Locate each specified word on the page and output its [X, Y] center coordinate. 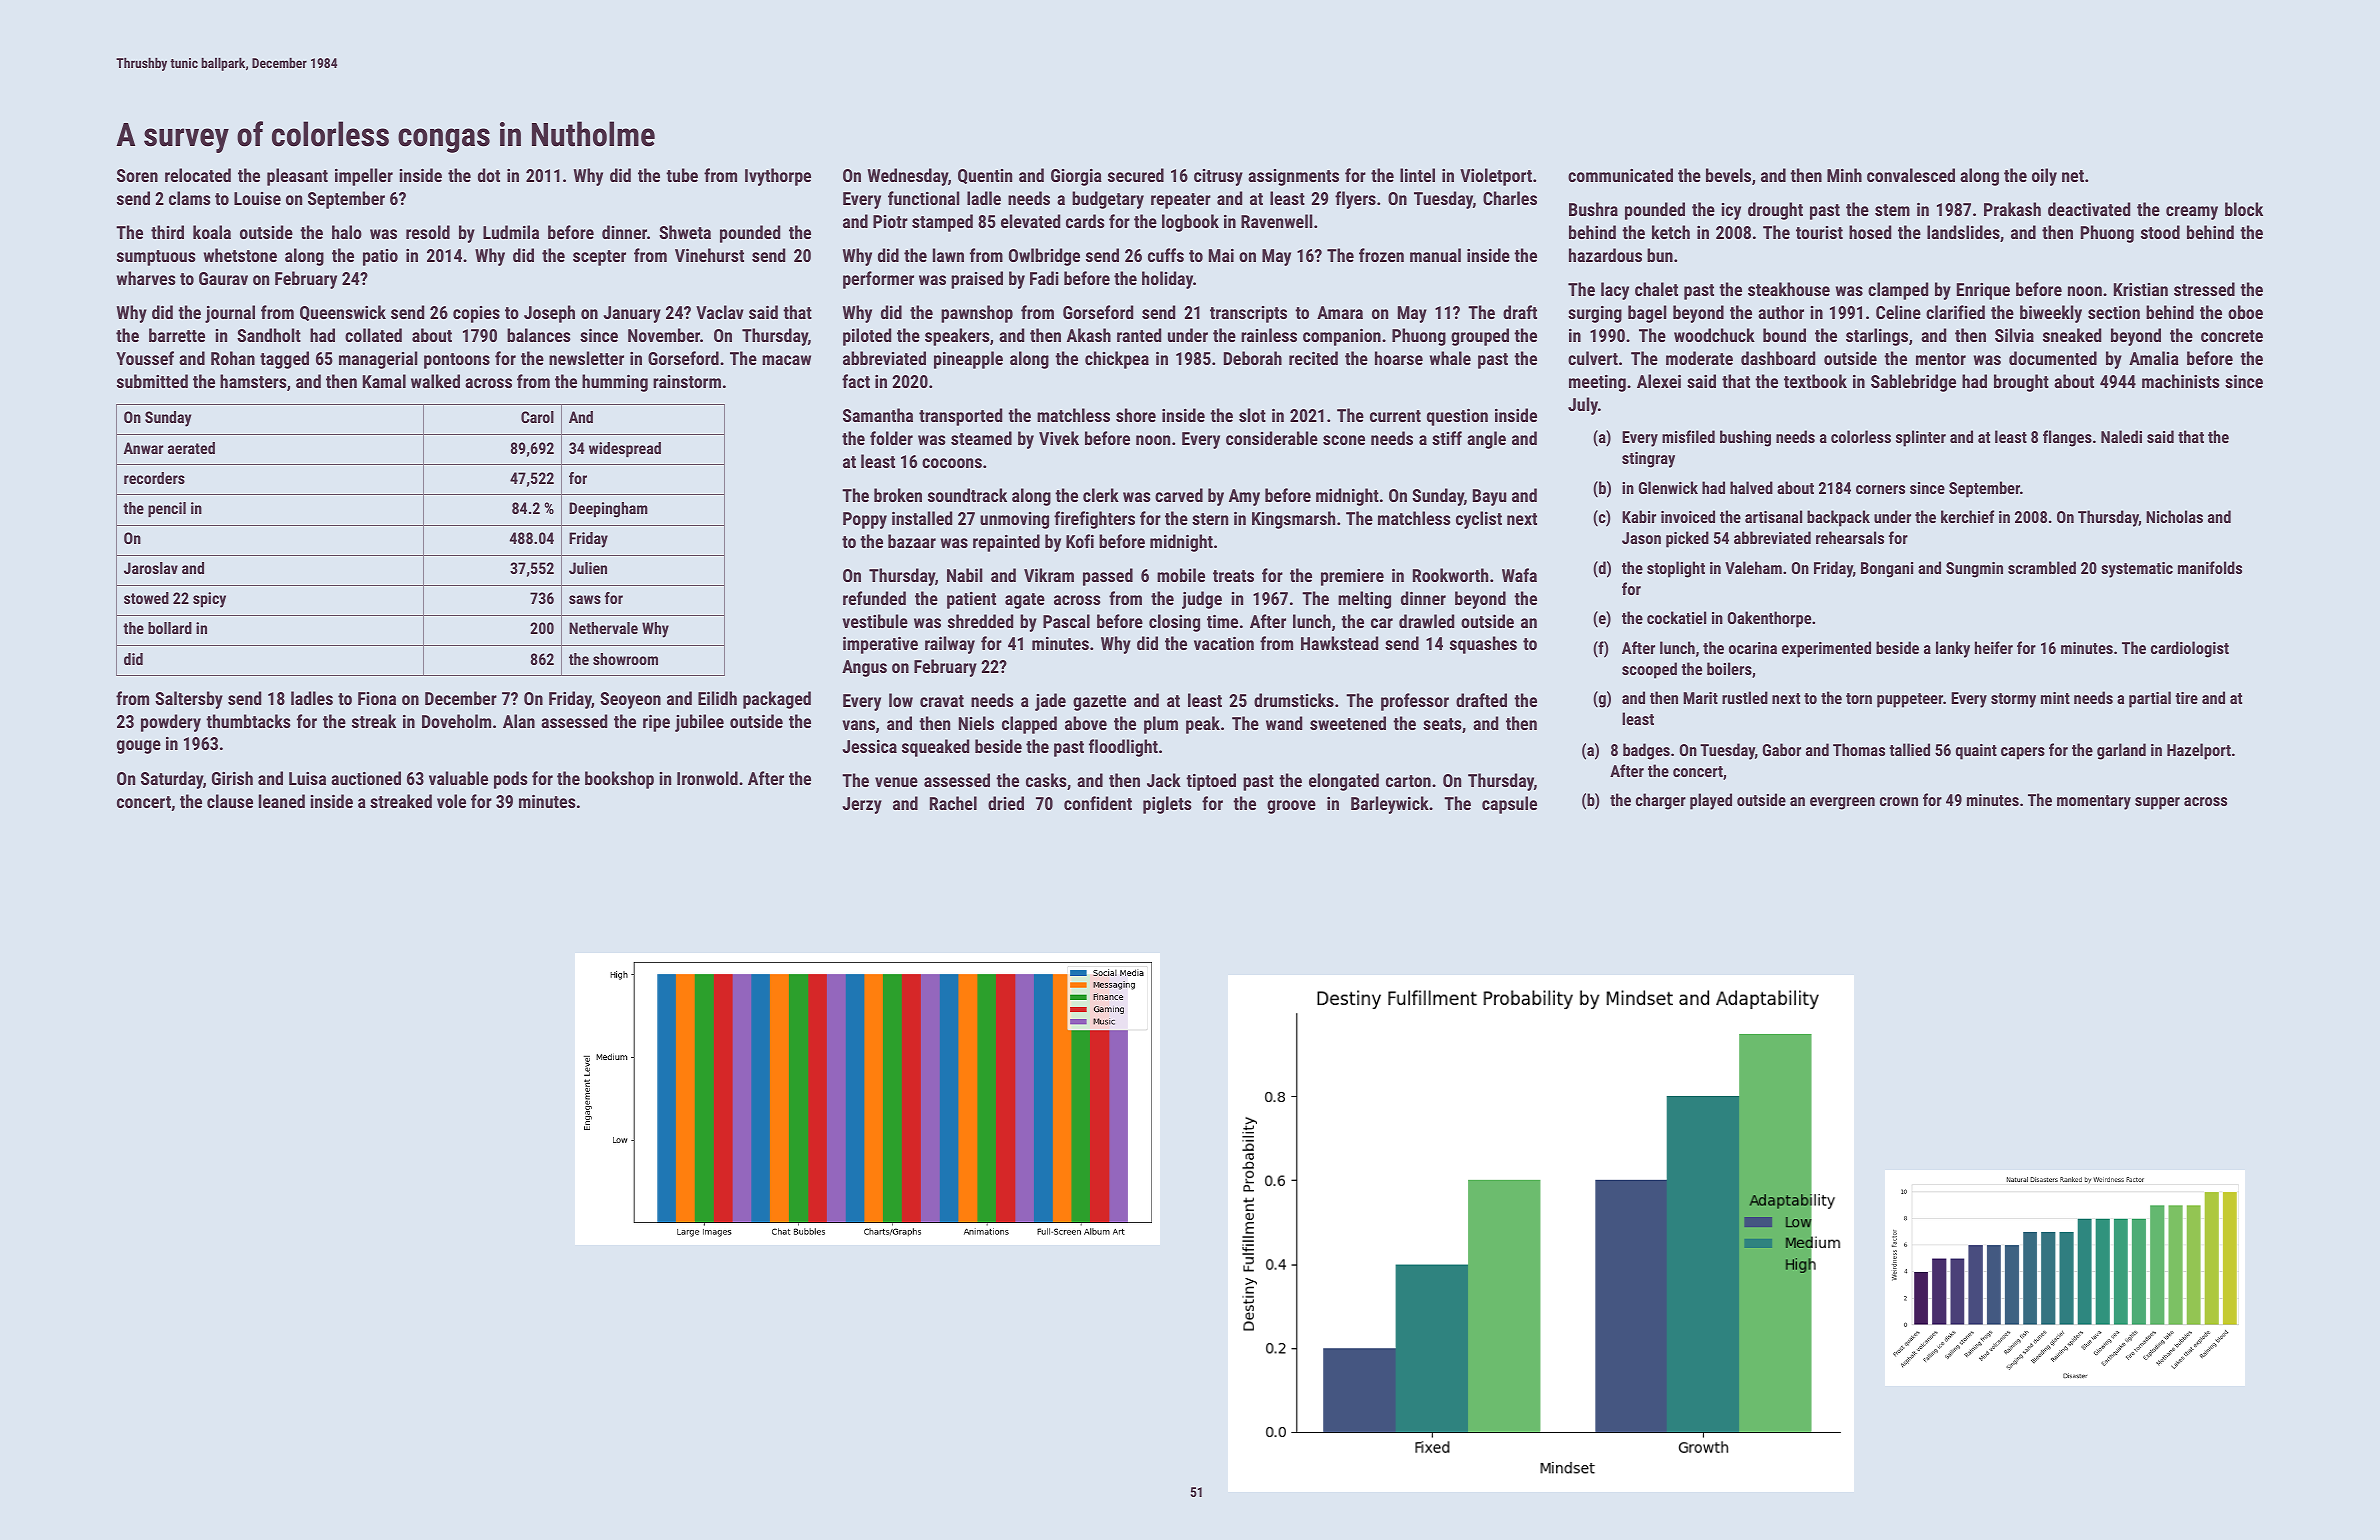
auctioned [366, 778]
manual [1435, 255]
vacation [1224, 643]
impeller [364, 177]
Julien [588, 568]
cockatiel [1676, 617]
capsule [1509, 805]
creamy [2192, 213]
